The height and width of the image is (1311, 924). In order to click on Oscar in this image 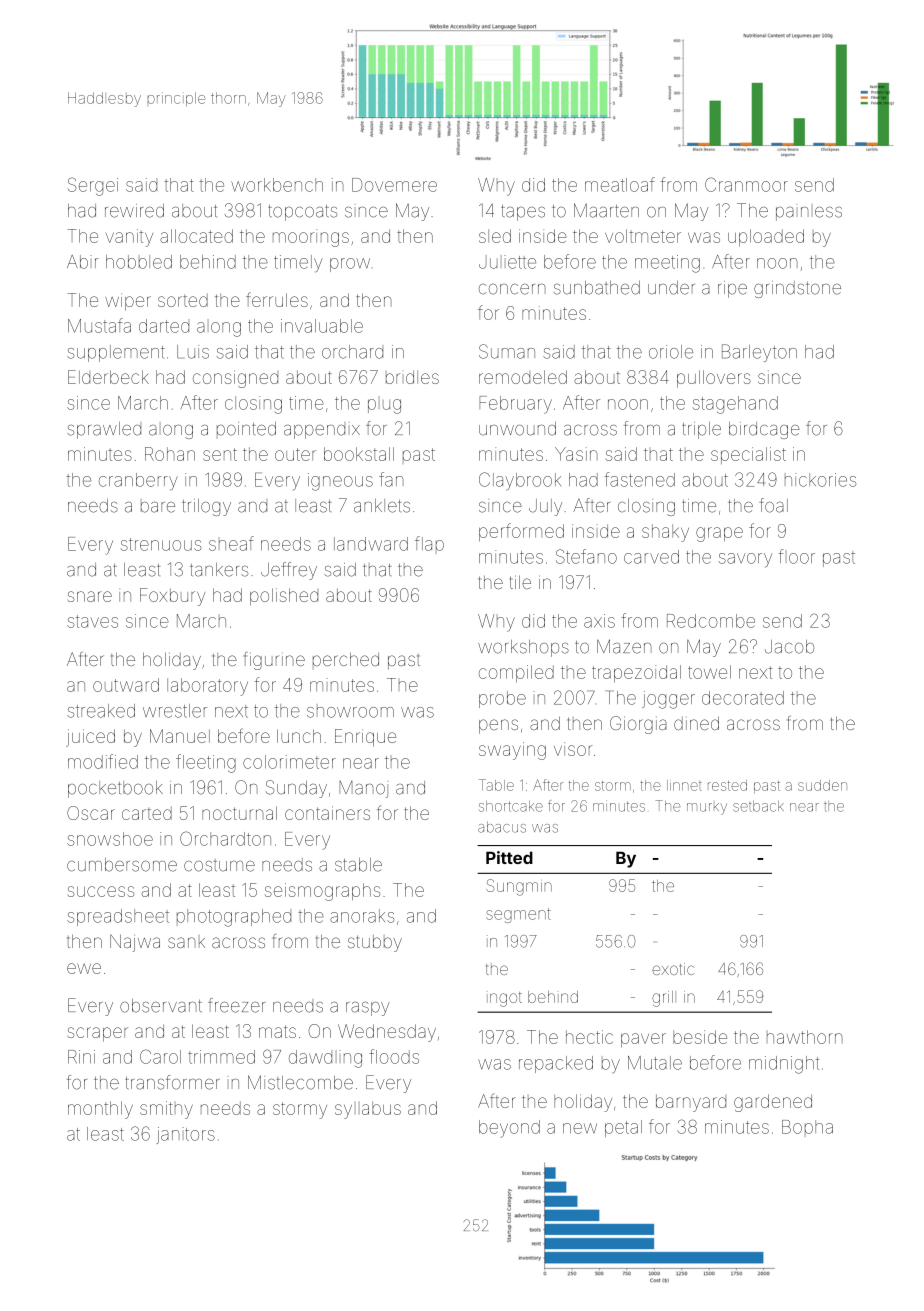, I will do `click(91, 813)`.
